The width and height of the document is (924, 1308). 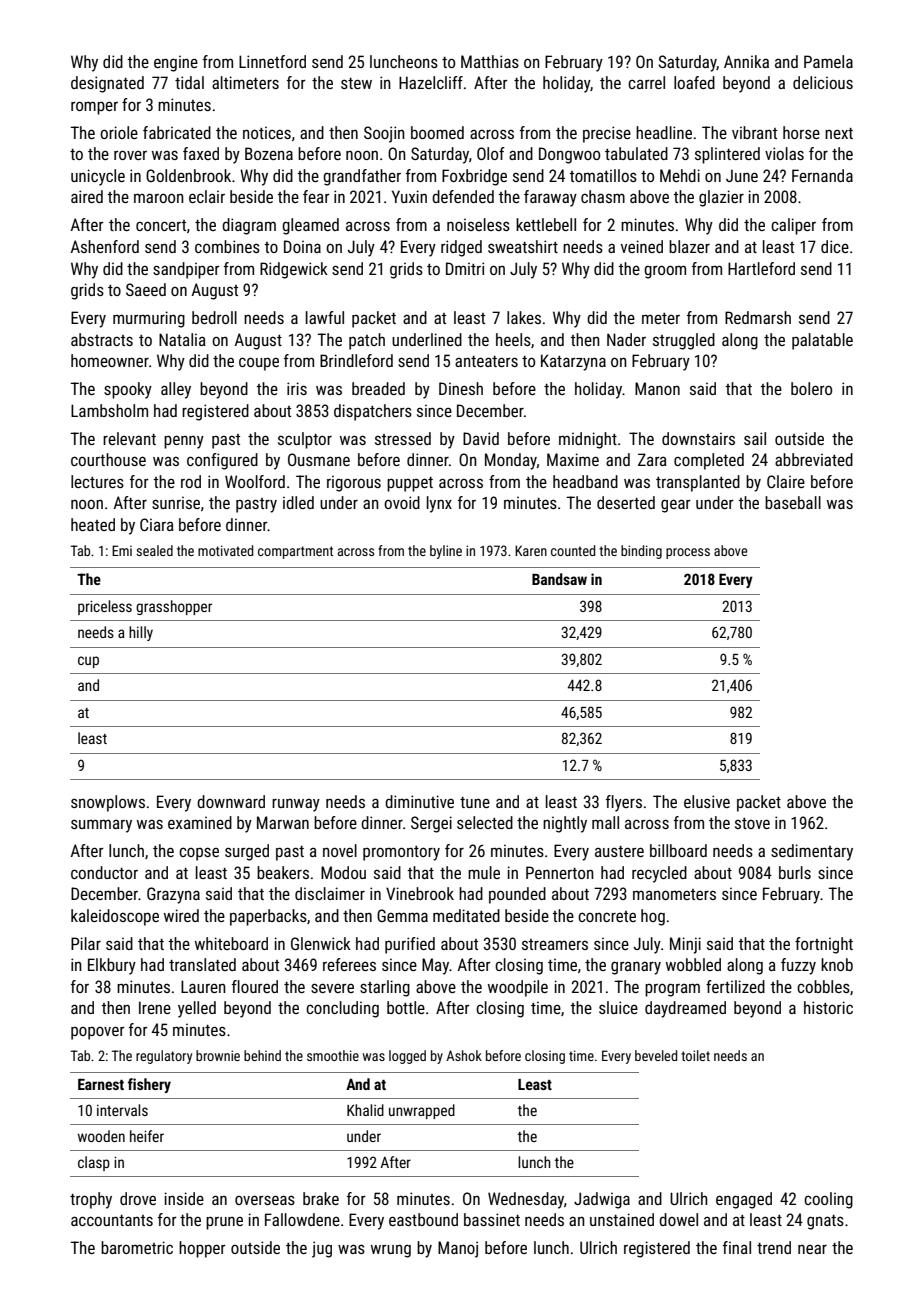 I want to click on Redmarsh, so click(x=758, y=317).
